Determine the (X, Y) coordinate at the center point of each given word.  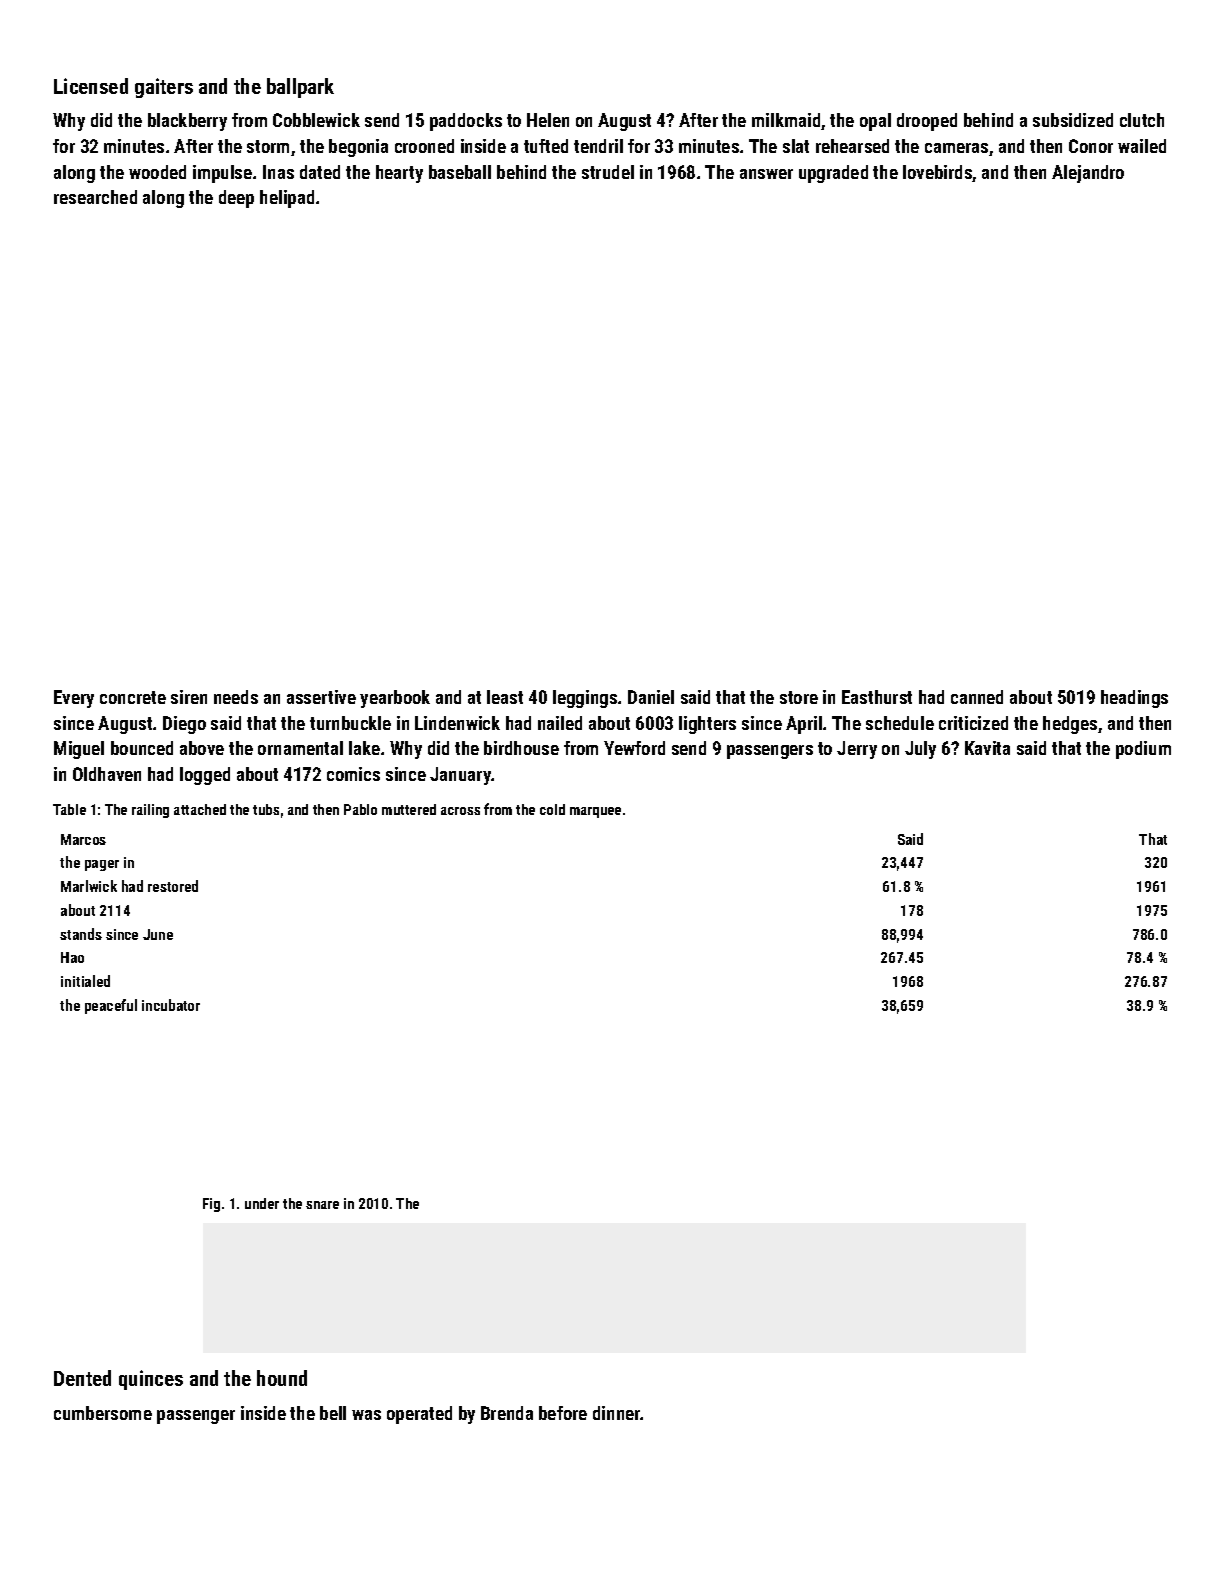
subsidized (1073, 120)
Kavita (987, 748)
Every (74, 699)
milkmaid (786, 120)
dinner (616, 1413)
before (563, 1413)
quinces (151, 1380)
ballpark (300, 88)
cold (552, 809)
